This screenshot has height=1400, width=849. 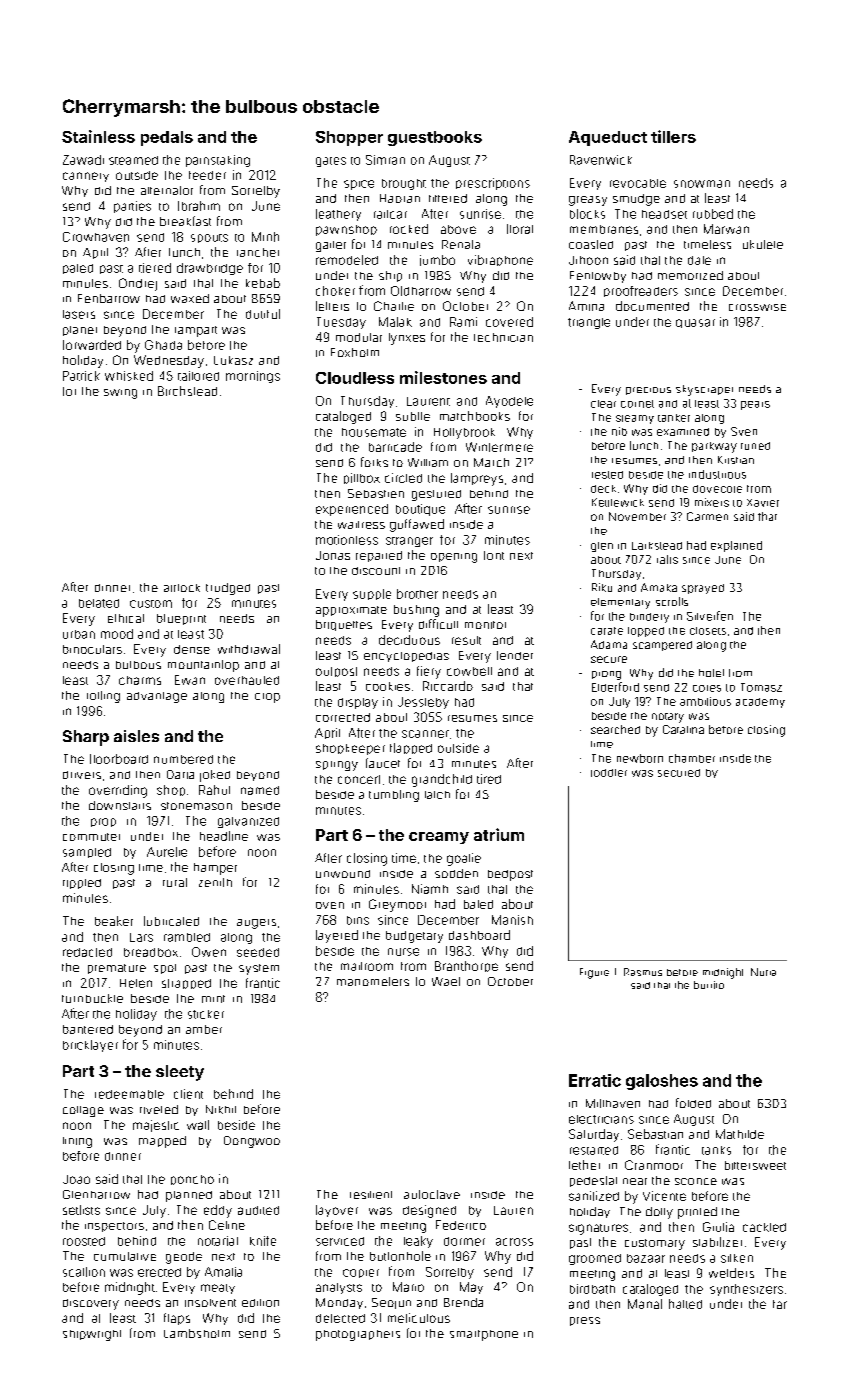 What do you see at coordinates (673, 136) in the screenshot?
I see `tillers` at bounding box center [673, 136].
